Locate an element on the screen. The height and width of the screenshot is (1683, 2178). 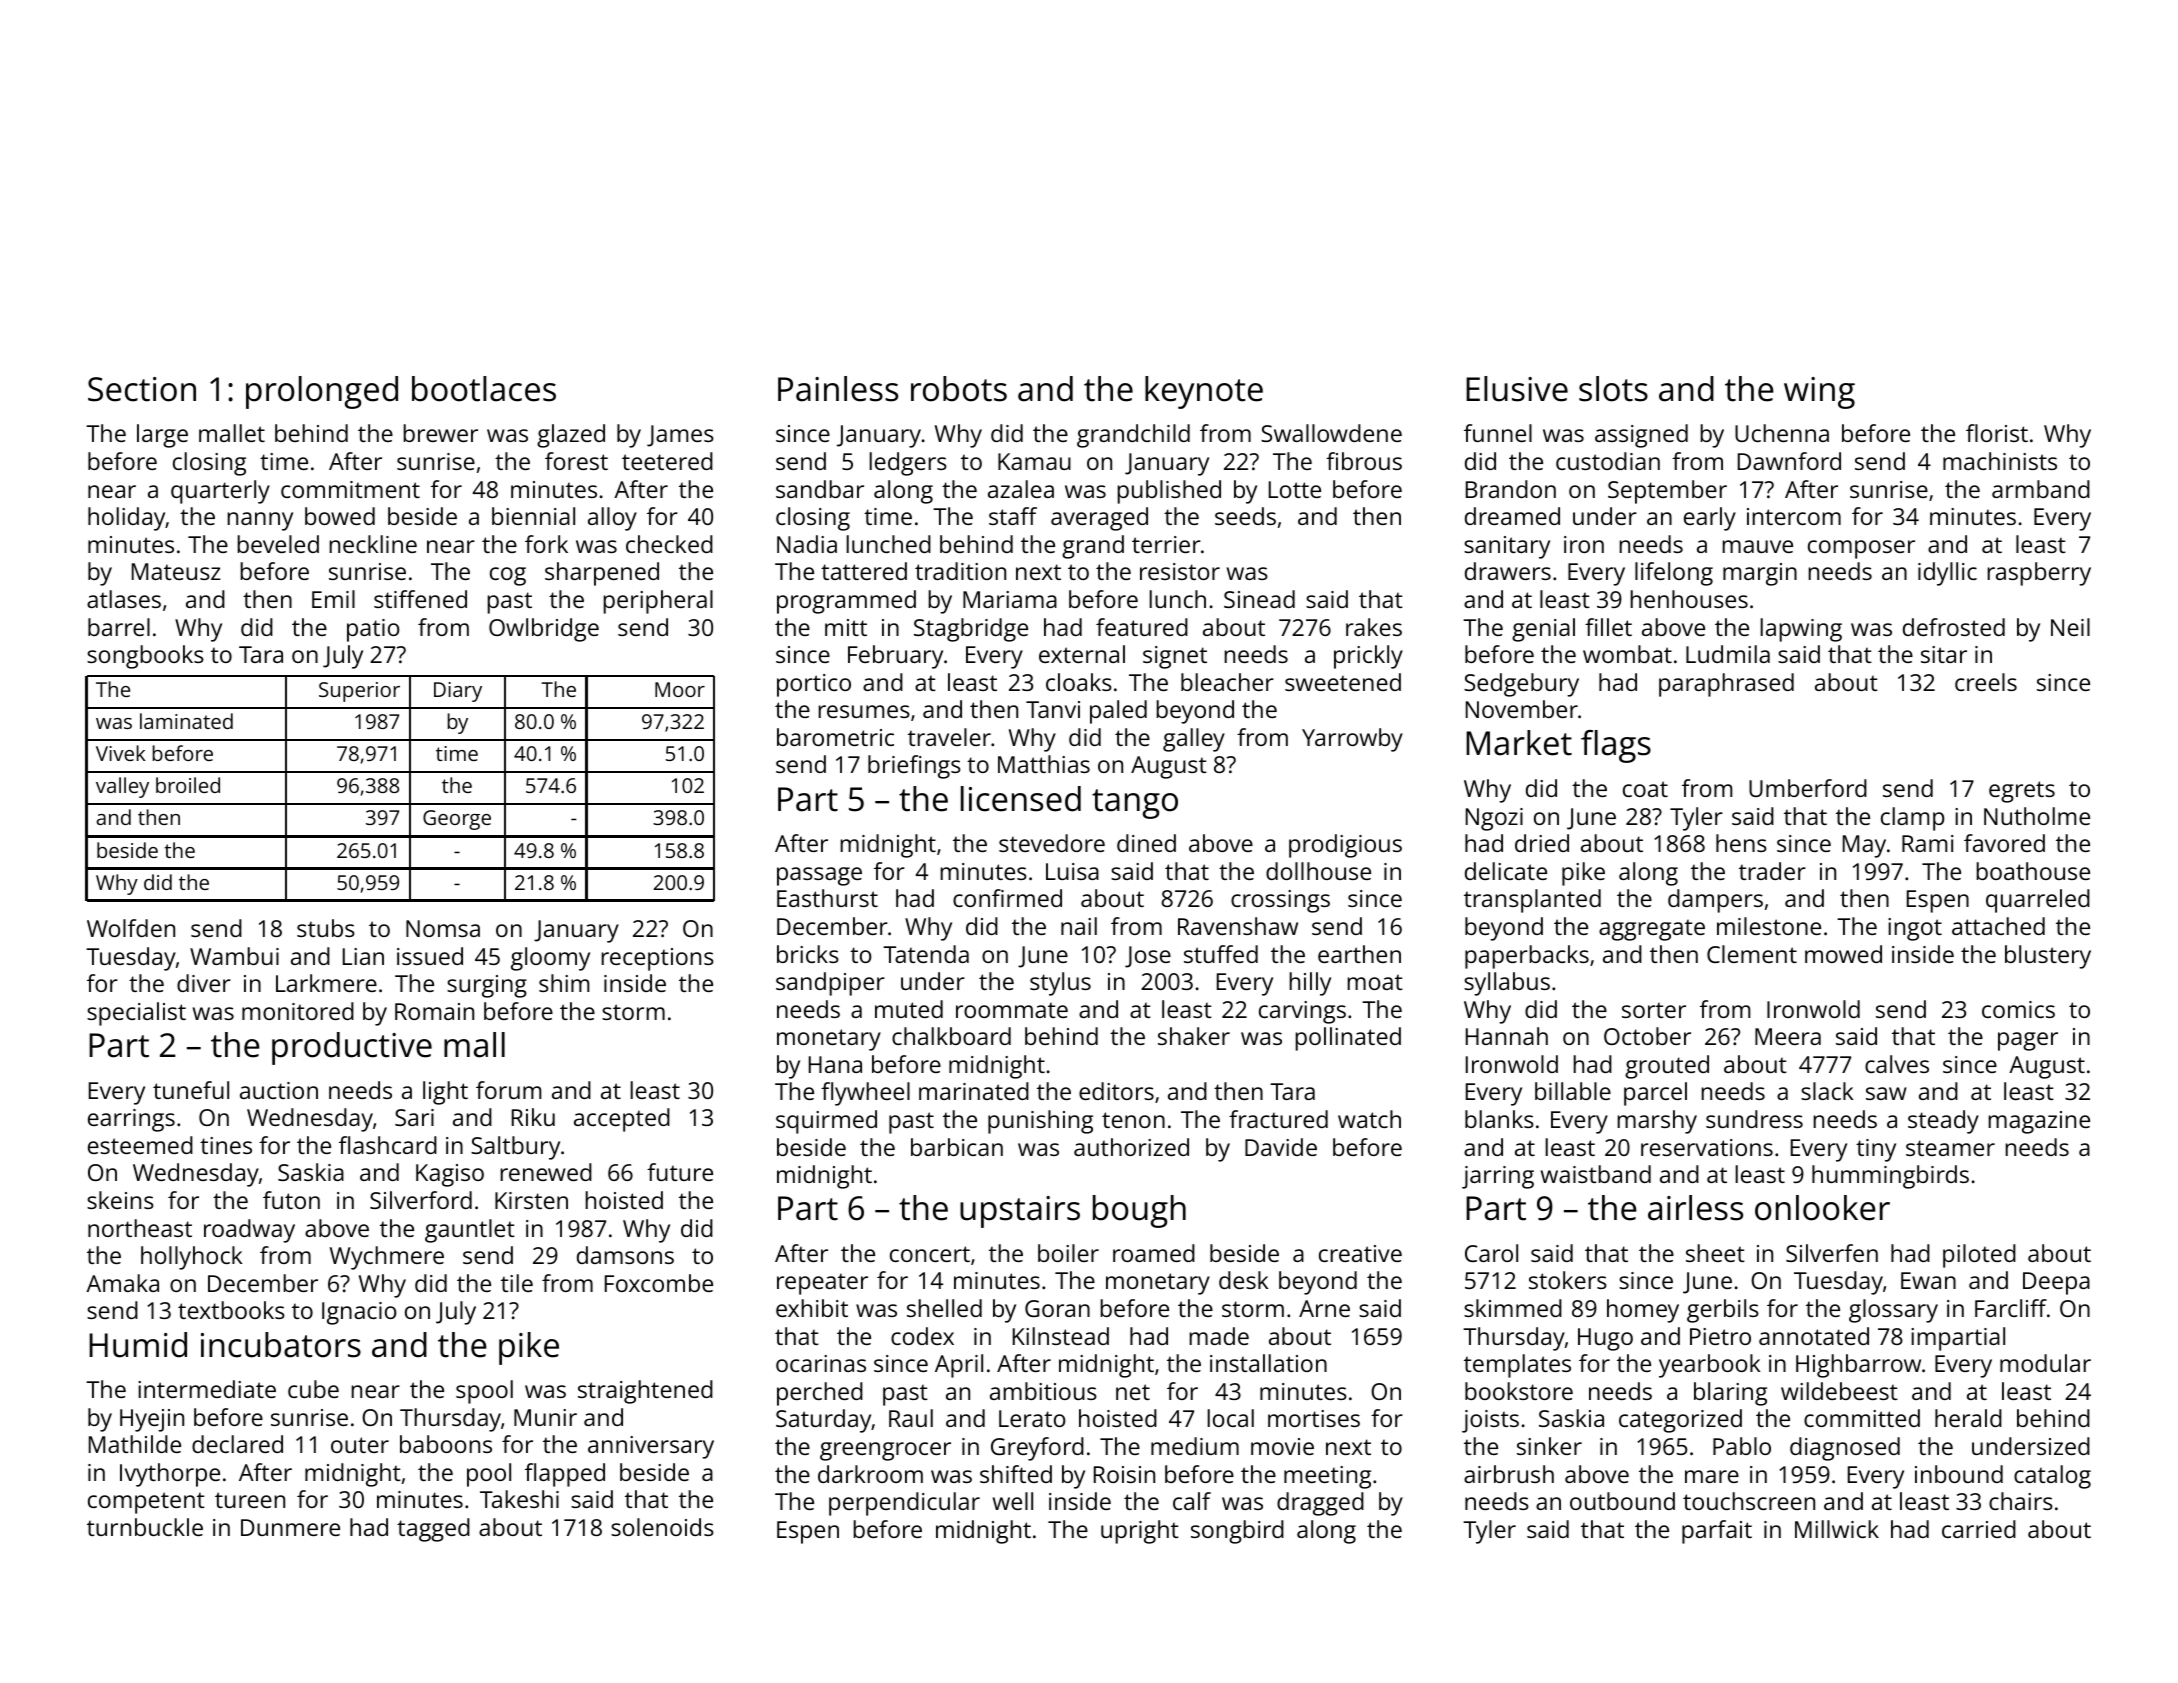
tagged is located at coordinates (433, 1530).
